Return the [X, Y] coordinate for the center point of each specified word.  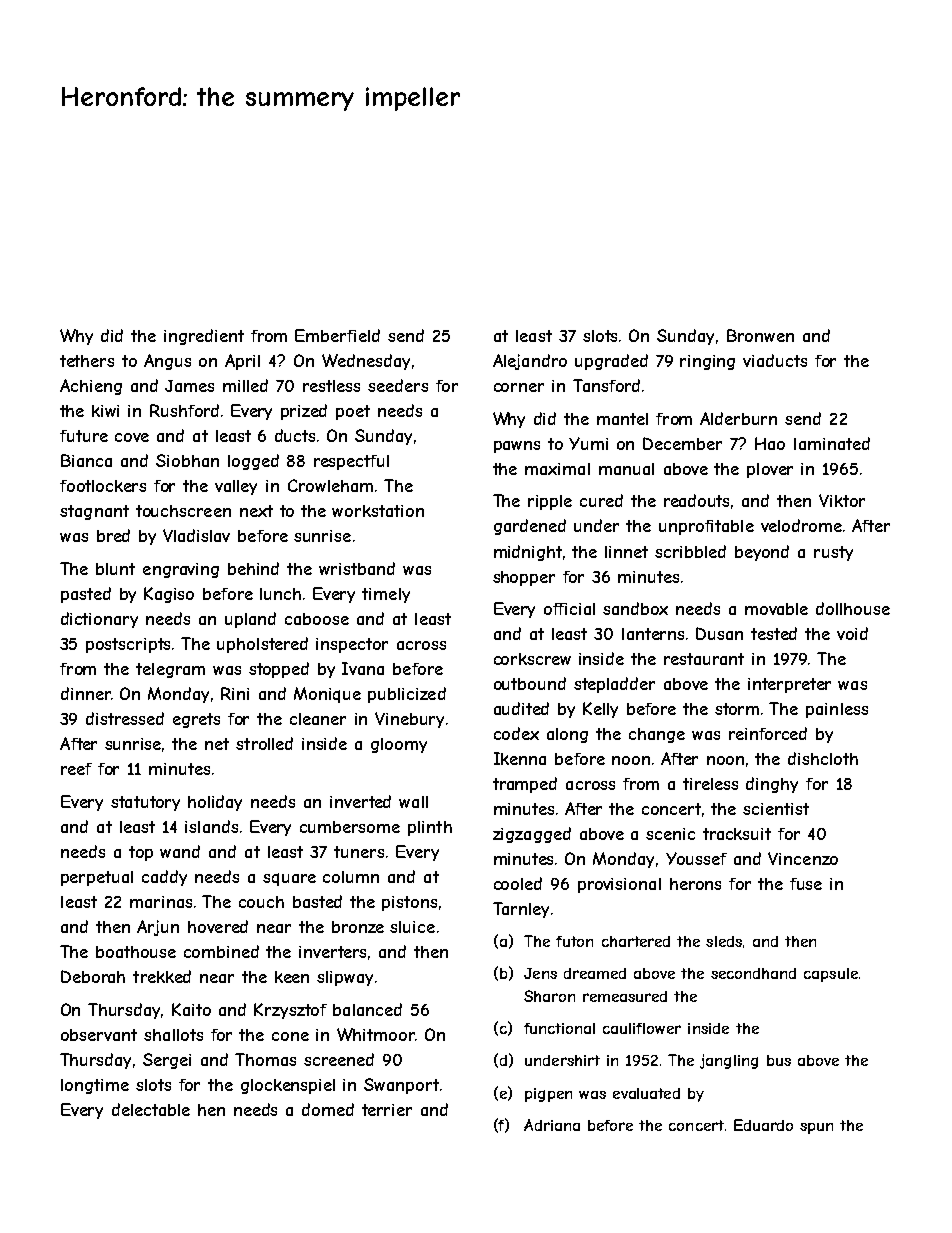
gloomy [399, 745]
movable [776, 609]
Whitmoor [376, 1034]
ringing [707, 362]
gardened [530, 527]
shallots [173, 1035]
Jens [540, 973]
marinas [161, 902]
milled [245, 385]
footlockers [103, 486]
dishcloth [823, 758]
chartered [636, 941]
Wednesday [366, 362]
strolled [264, 743]
